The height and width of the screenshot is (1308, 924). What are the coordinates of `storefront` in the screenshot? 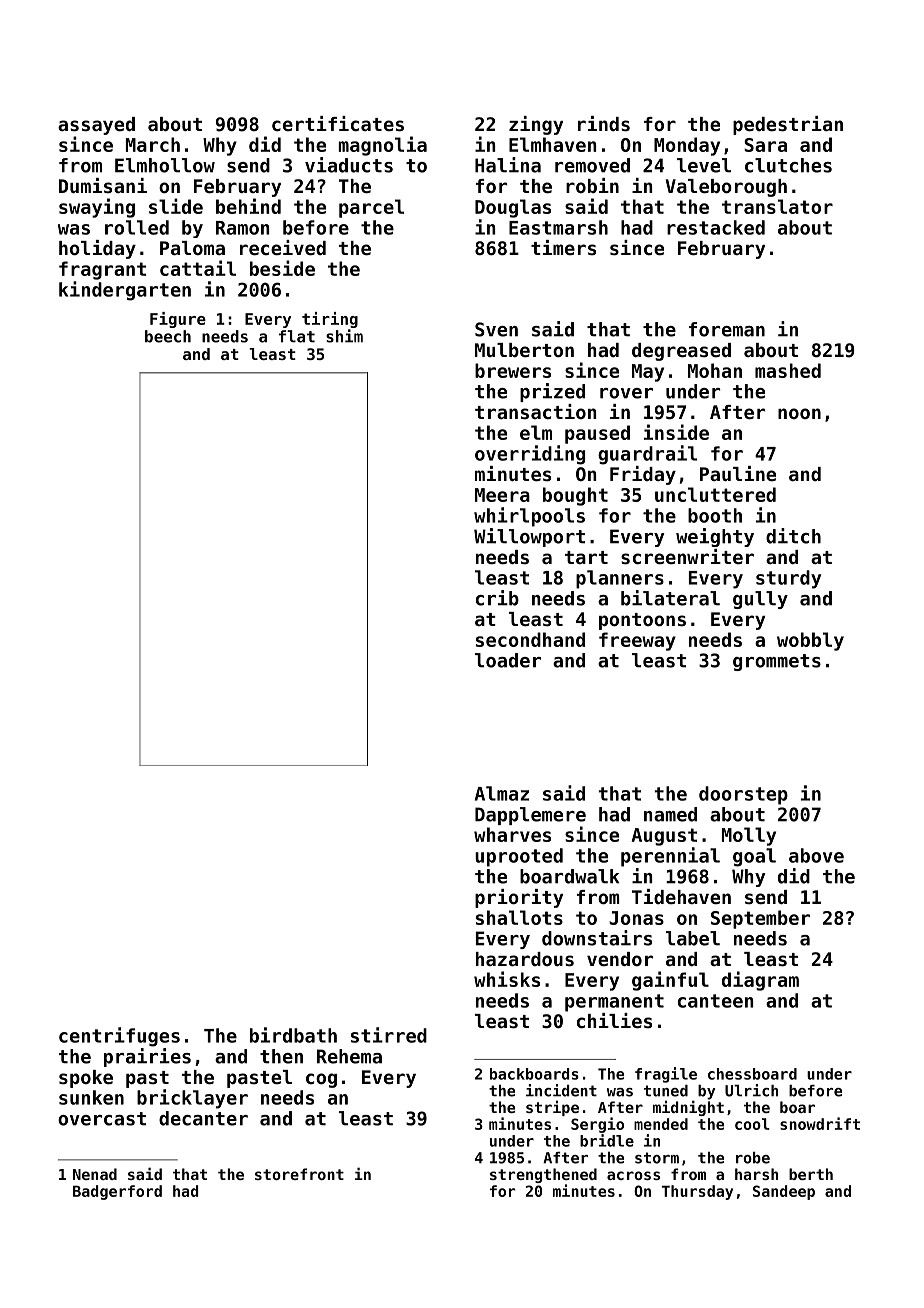 It's located at (299, 1174).
